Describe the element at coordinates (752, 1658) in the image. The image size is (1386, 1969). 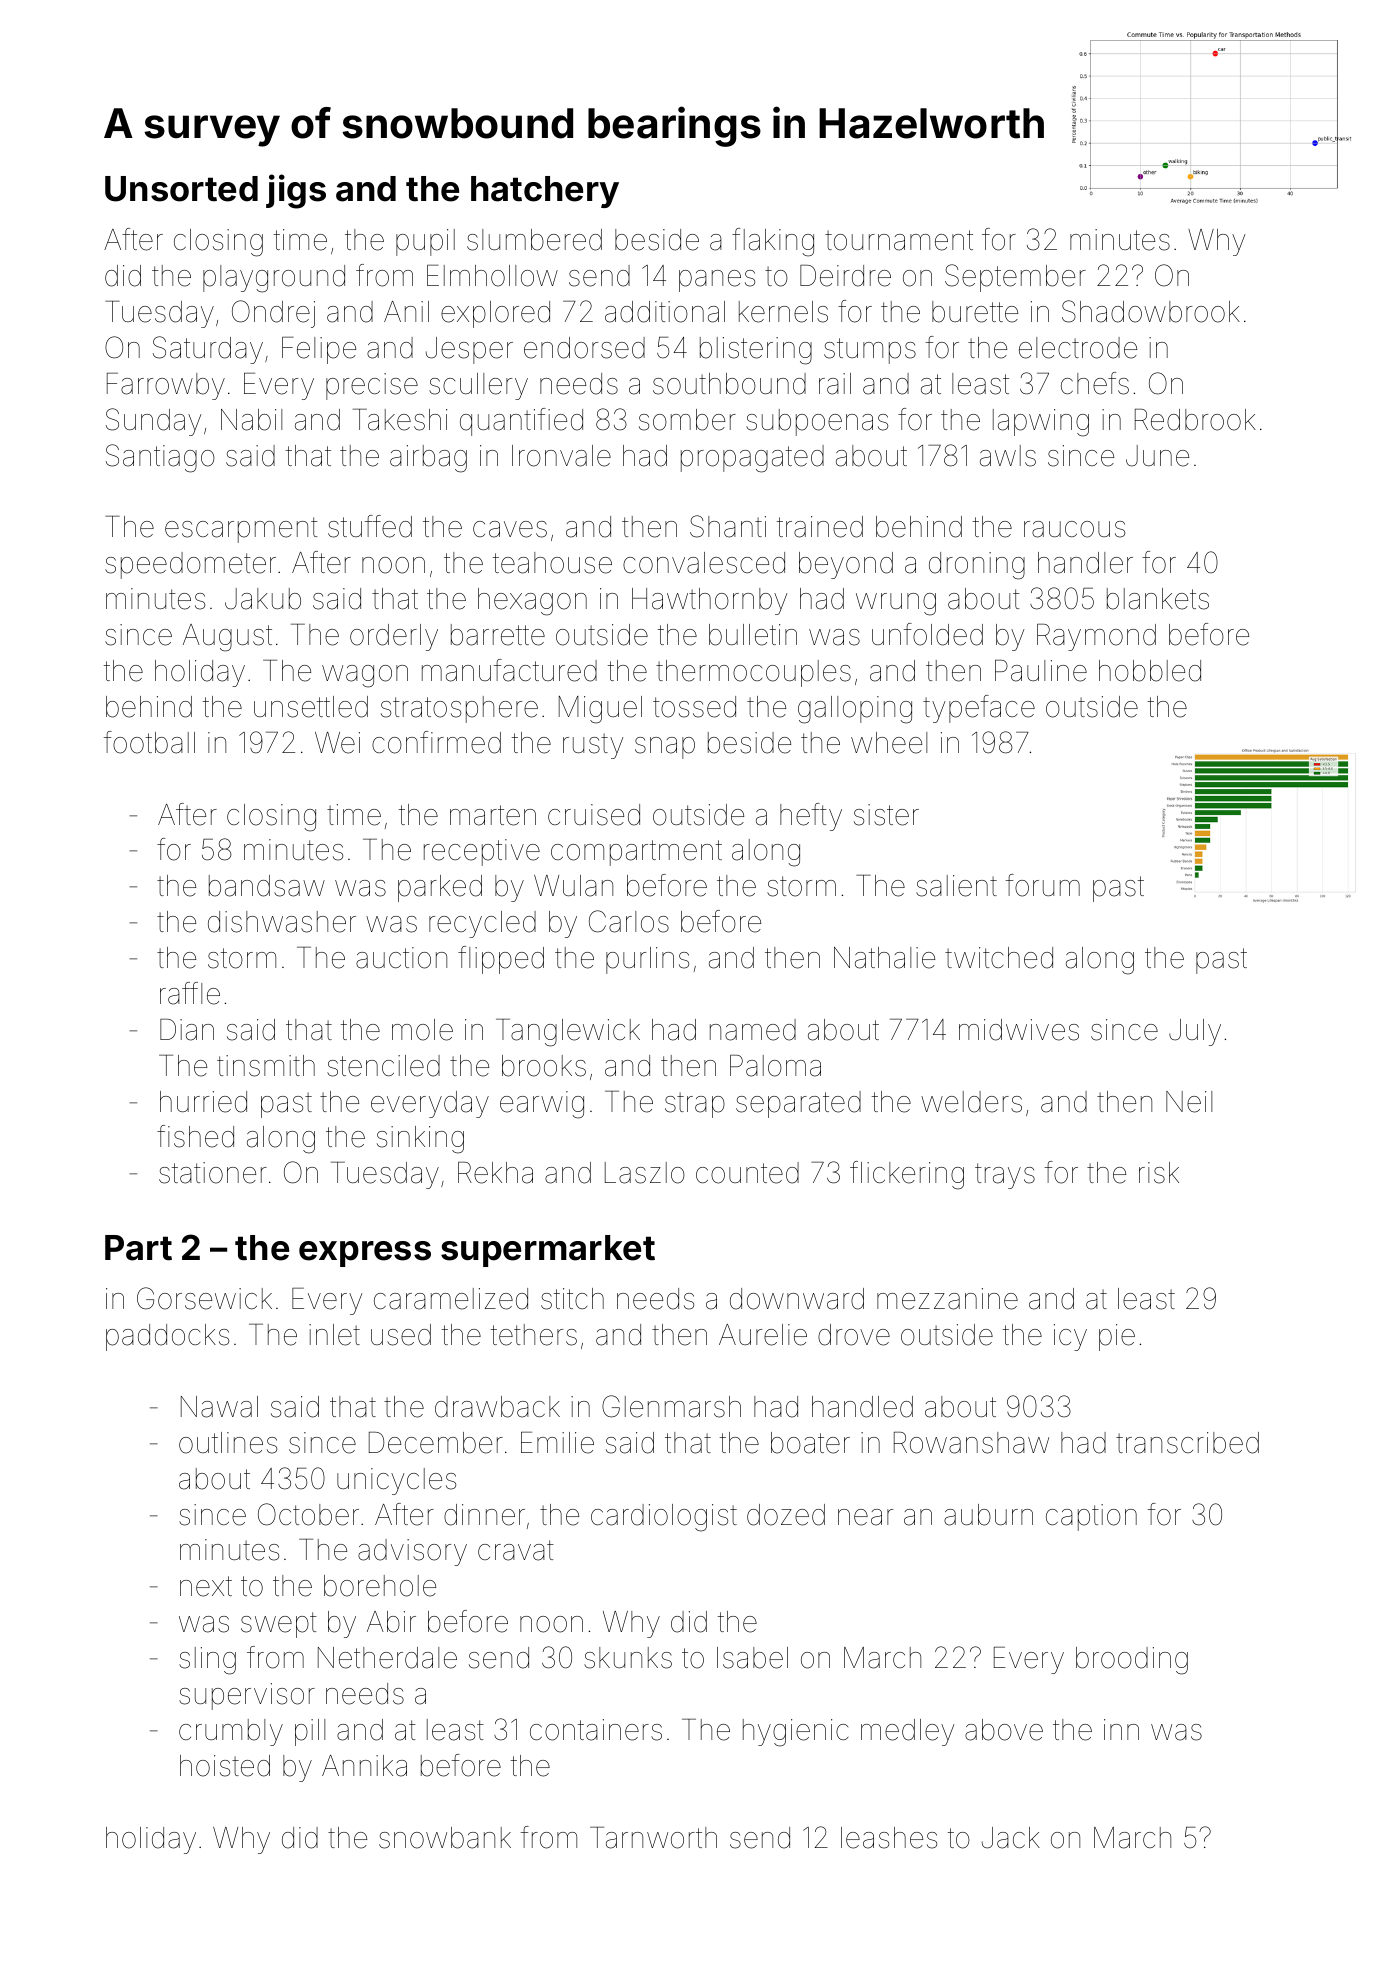
I see `Isabel` at that location.
